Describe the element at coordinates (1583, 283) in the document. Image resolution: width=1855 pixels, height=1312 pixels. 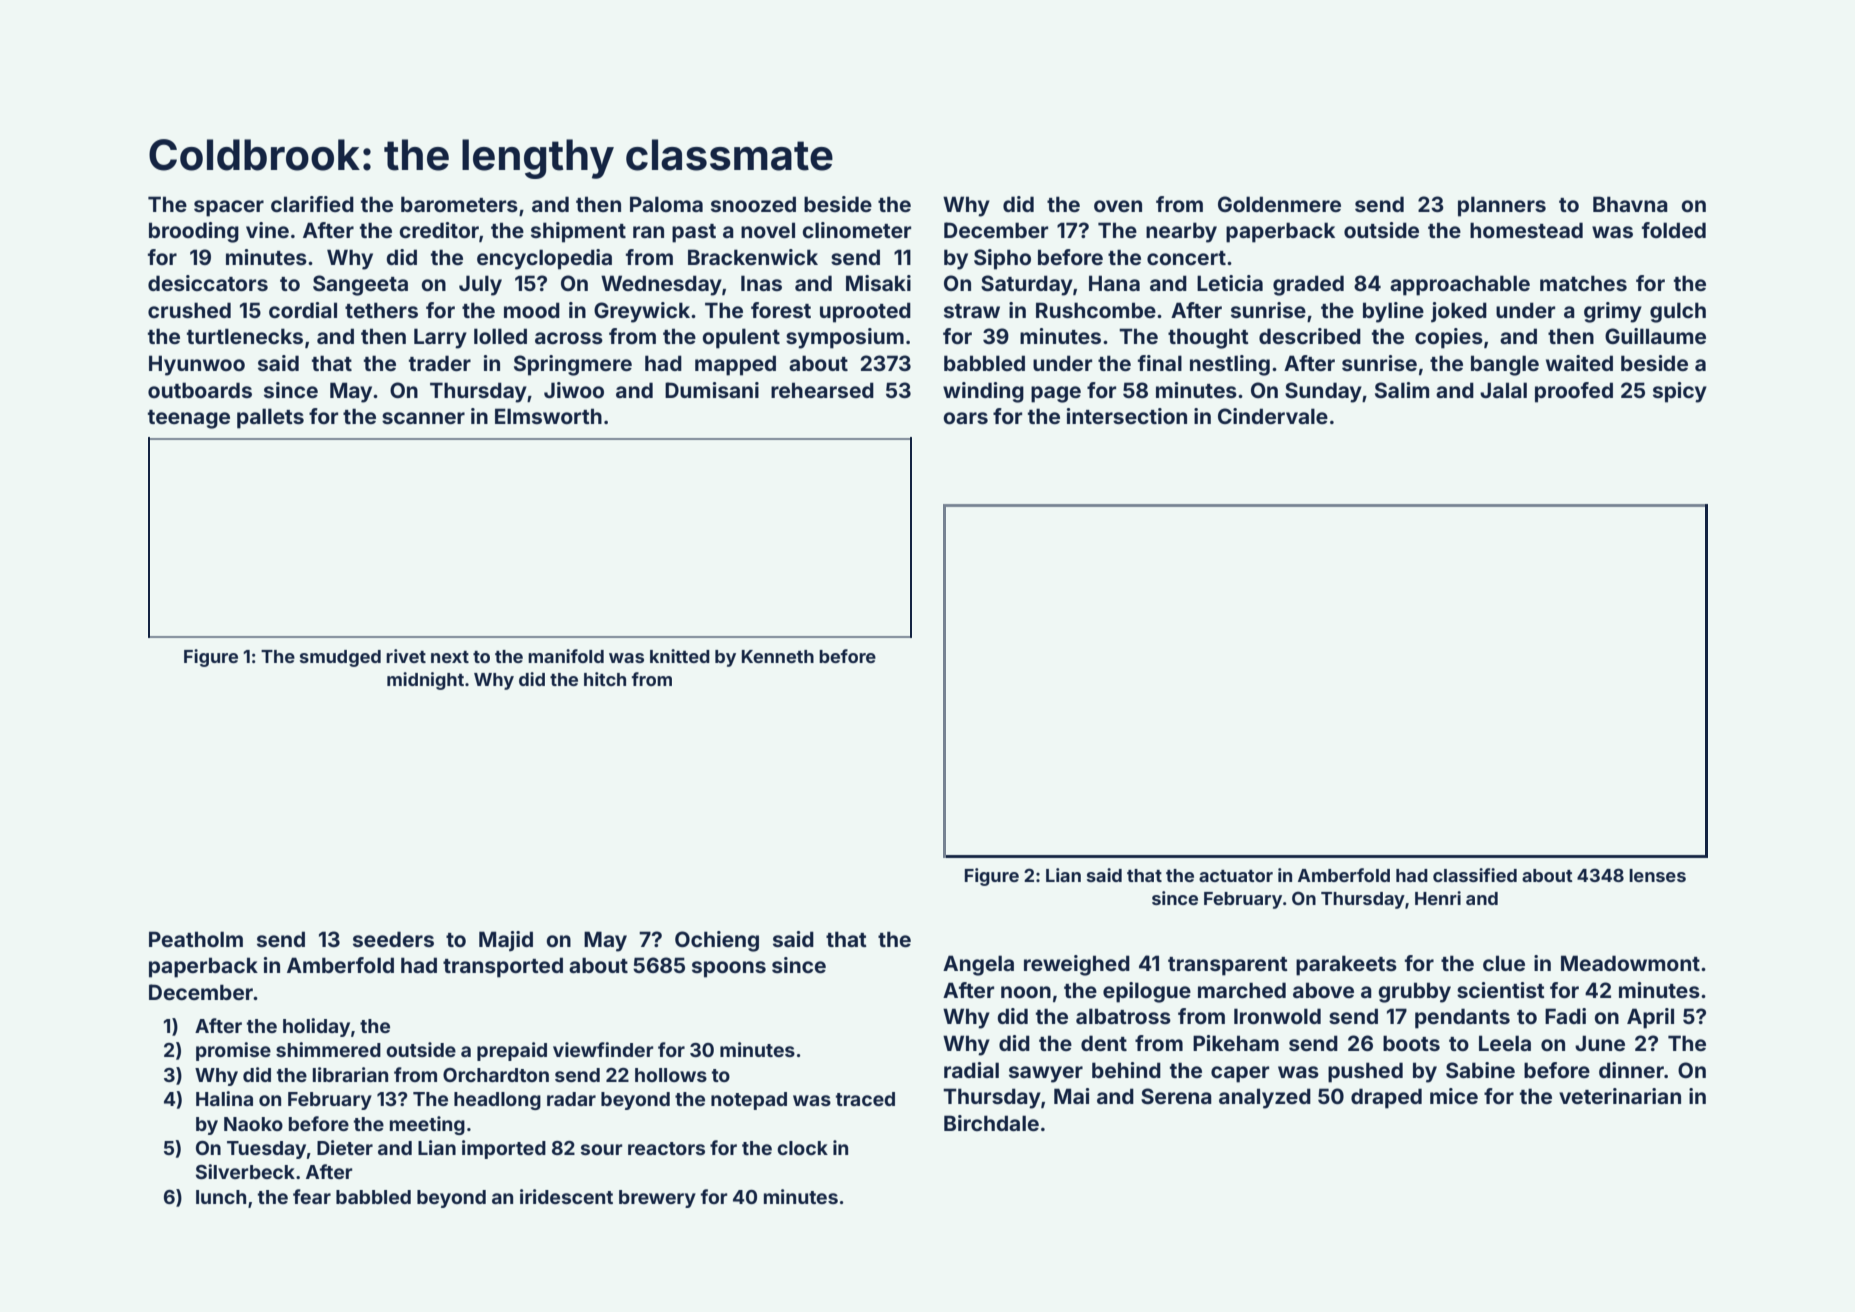
I see `matches` at that location.
